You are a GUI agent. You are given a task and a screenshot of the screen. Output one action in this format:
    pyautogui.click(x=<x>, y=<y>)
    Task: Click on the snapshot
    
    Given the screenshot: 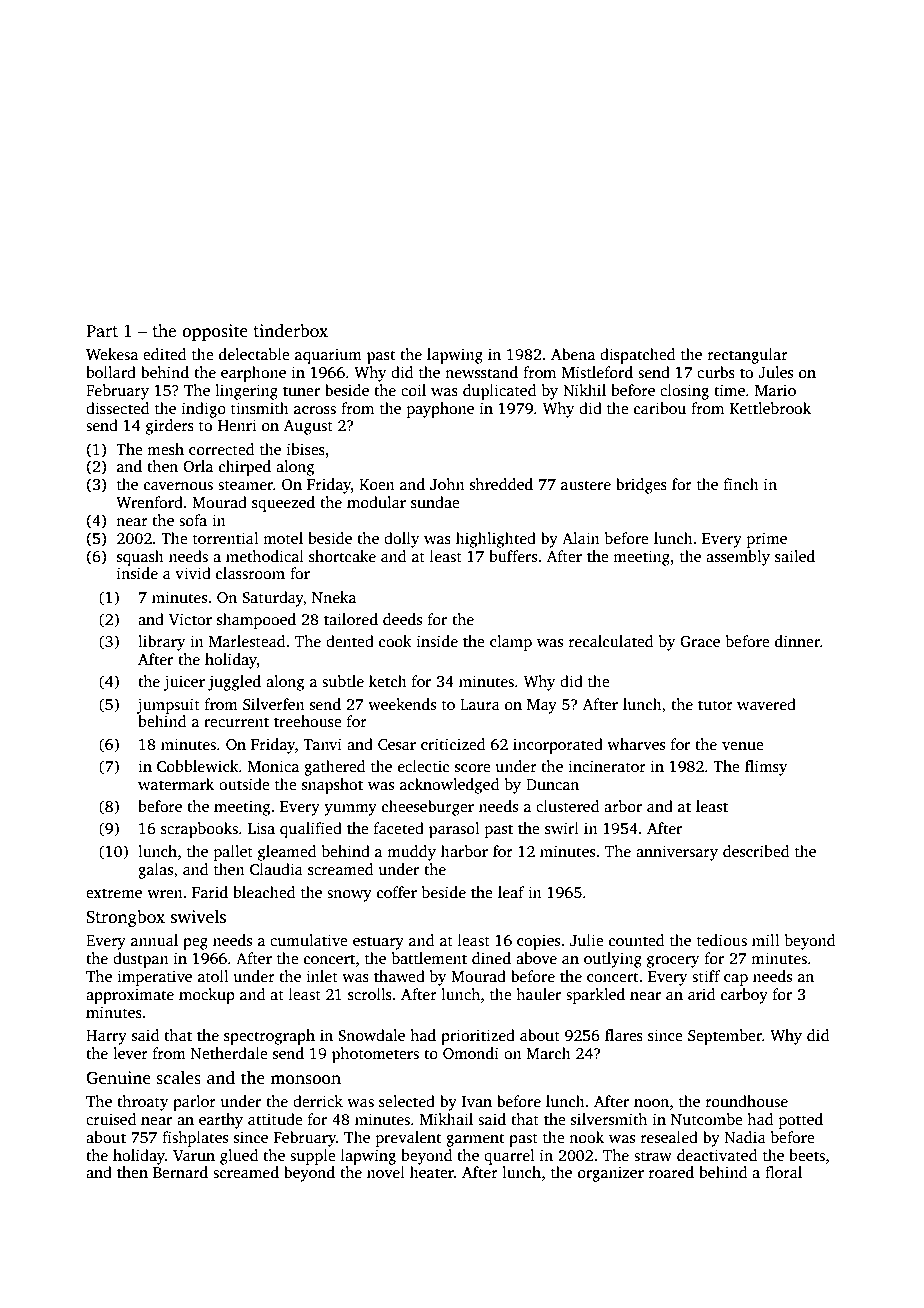 What is the action you would take?
    pyautogui.click(x=332, y=786)
